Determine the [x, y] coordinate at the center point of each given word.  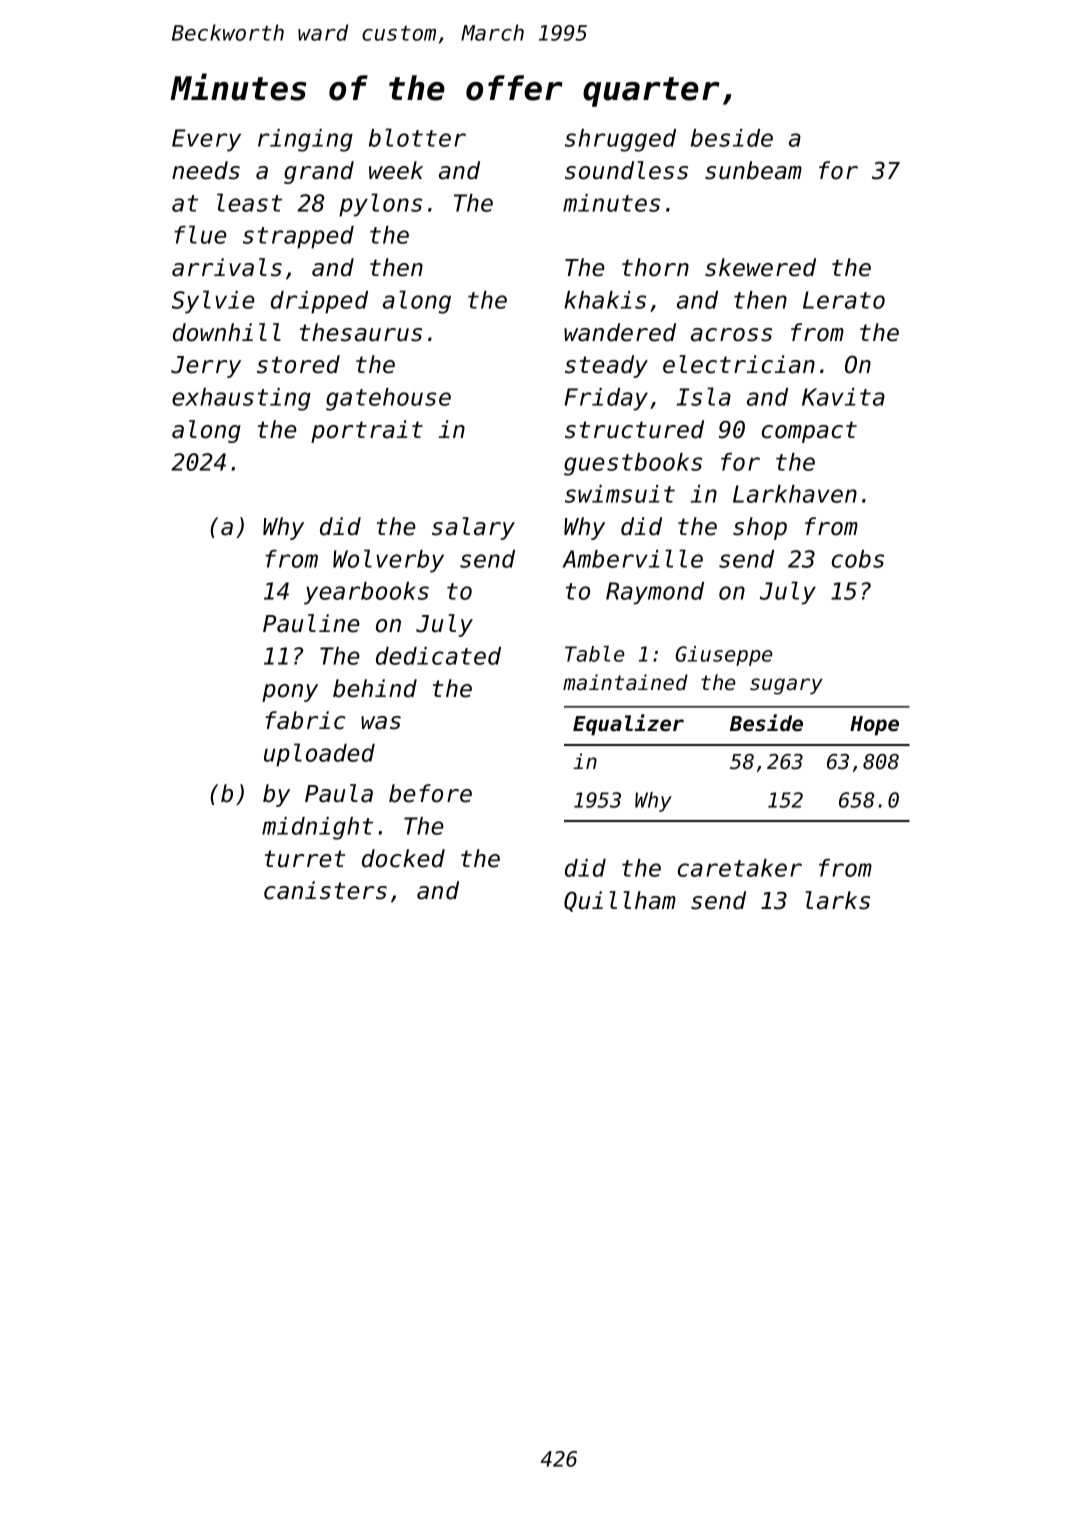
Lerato [844, 300]
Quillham [620, 901]
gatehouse [388, 399]
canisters [325, 890]
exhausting [241, 399]
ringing [305, 140]
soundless [626, 170]
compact [809, 432]
